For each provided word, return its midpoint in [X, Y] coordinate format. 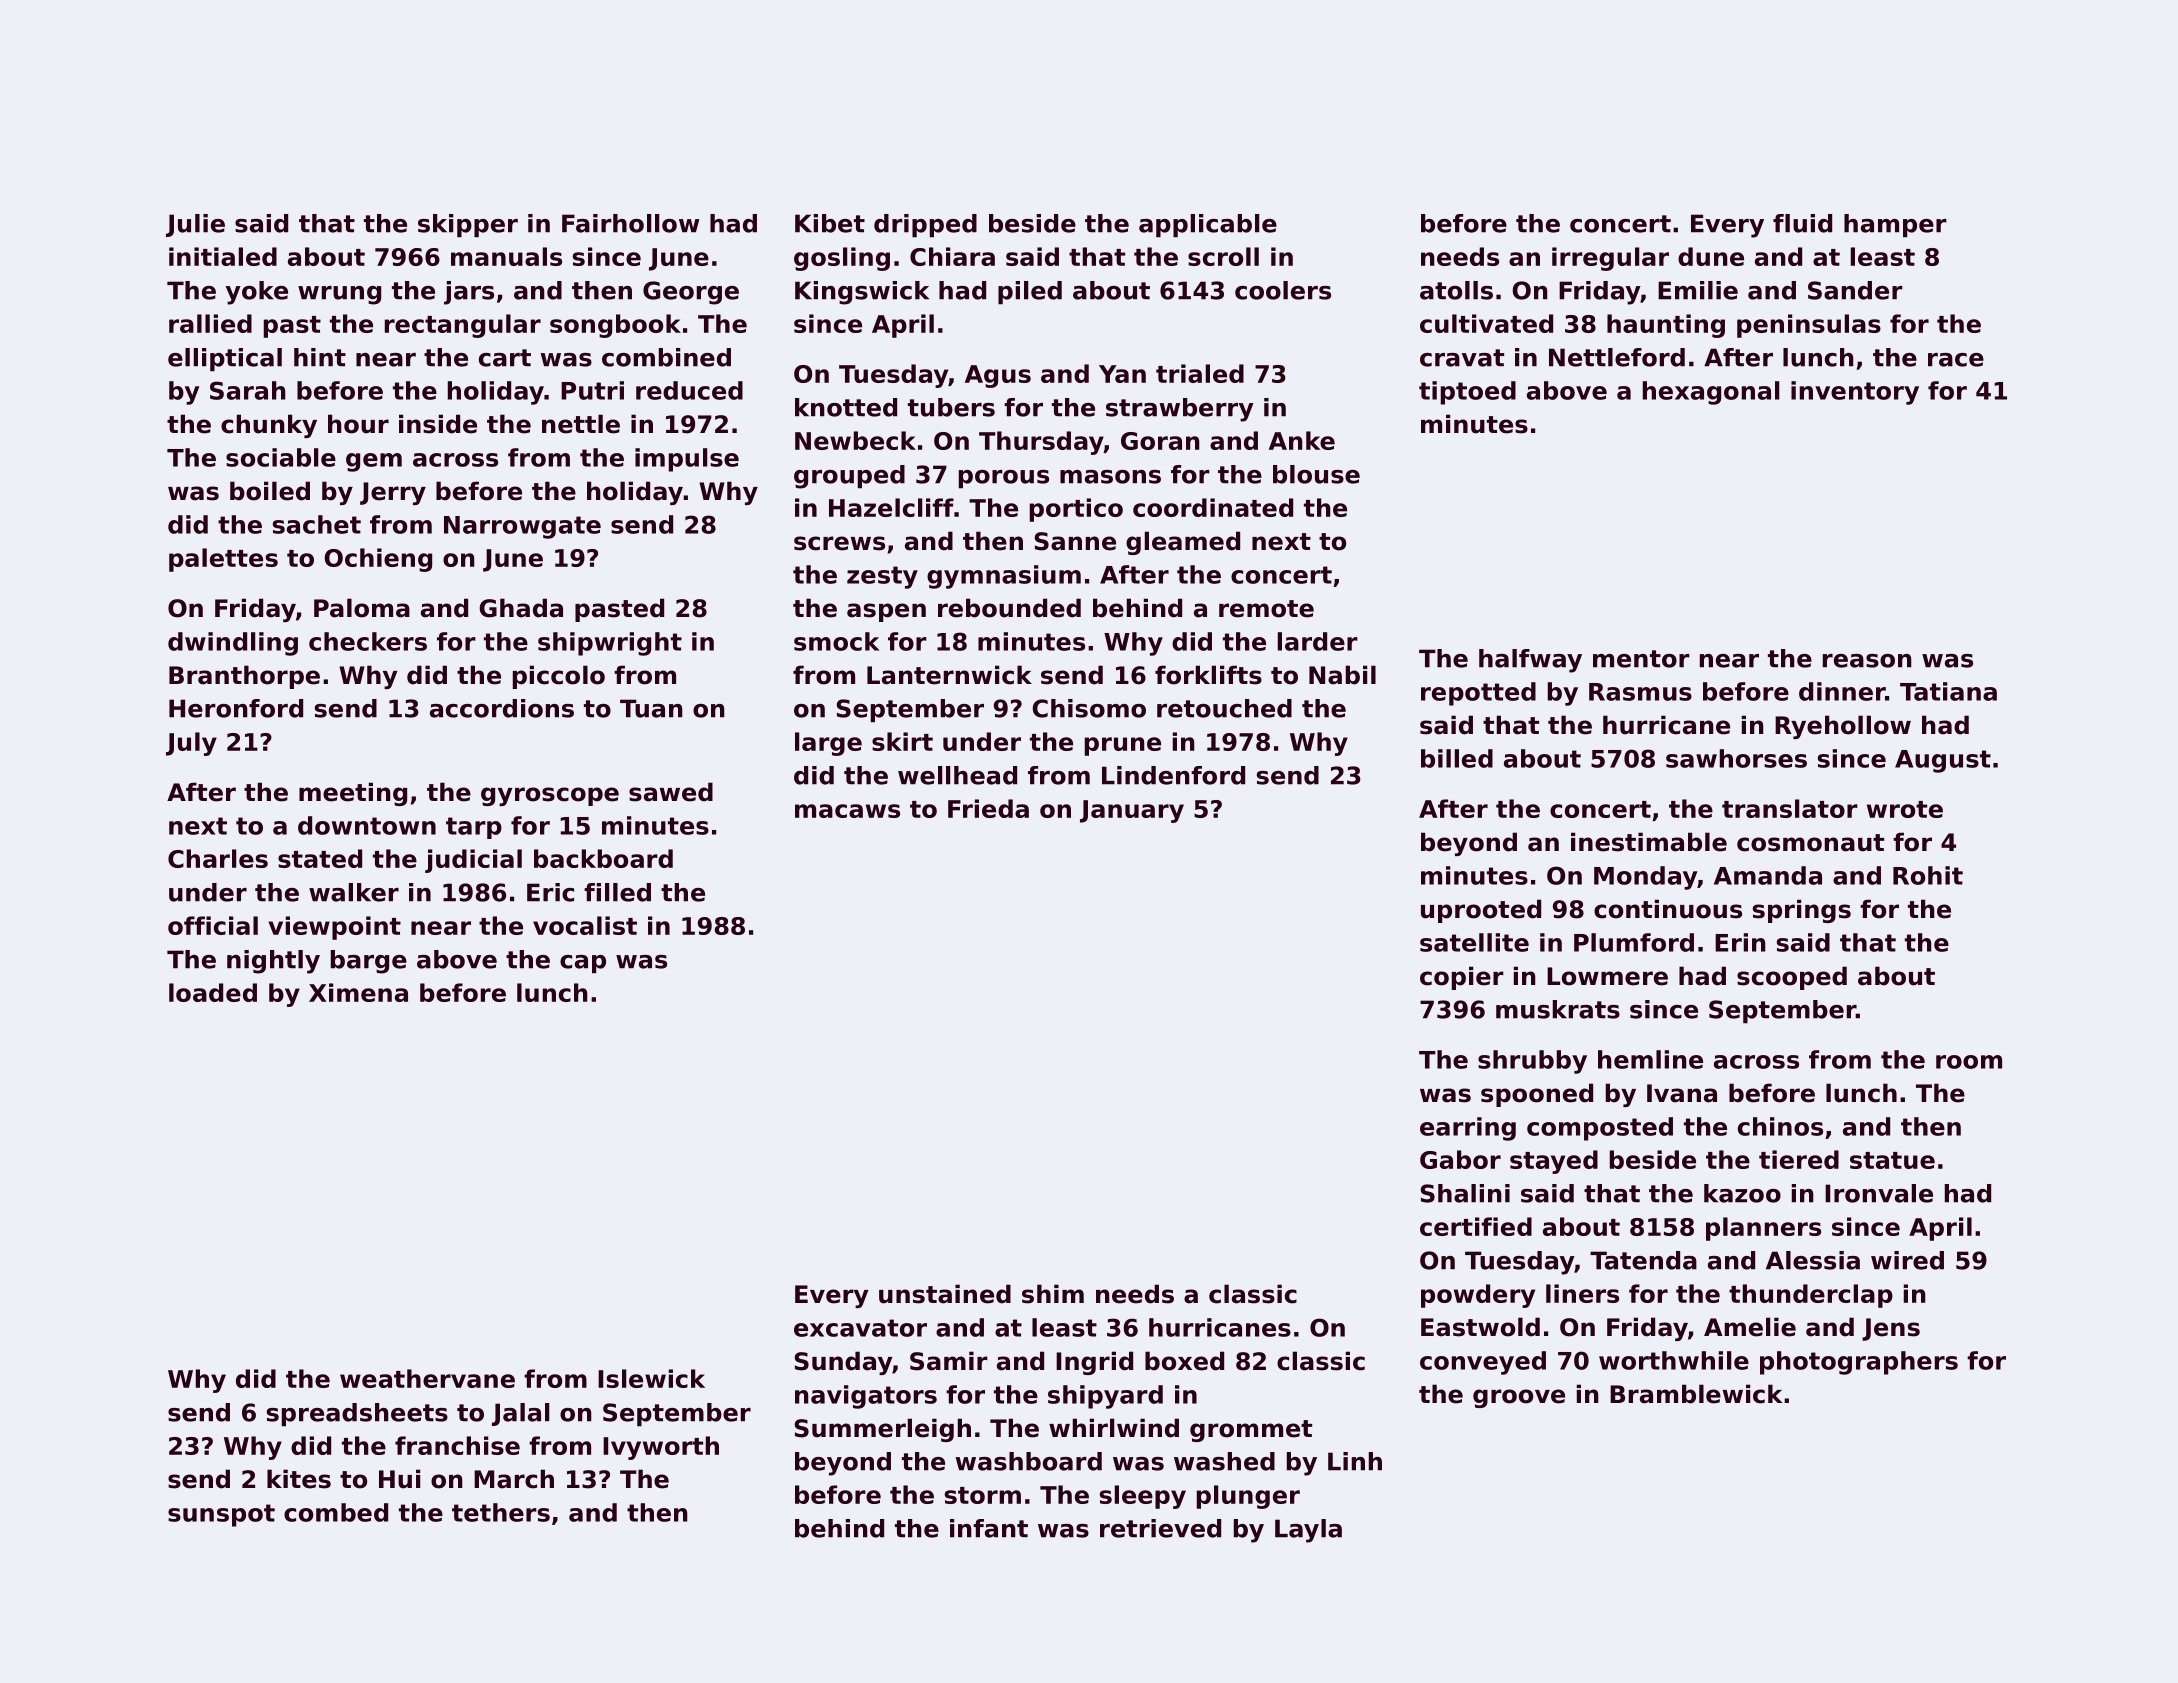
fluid [1802, 223]
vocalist [585, 925]
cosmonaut [1810, 843]
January [1132, 811]
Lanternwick [949, 675]
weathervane [427, 1378]
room [1969, 1062]
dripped [925, 226]
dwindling [233, 644]
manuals [506, 256]
